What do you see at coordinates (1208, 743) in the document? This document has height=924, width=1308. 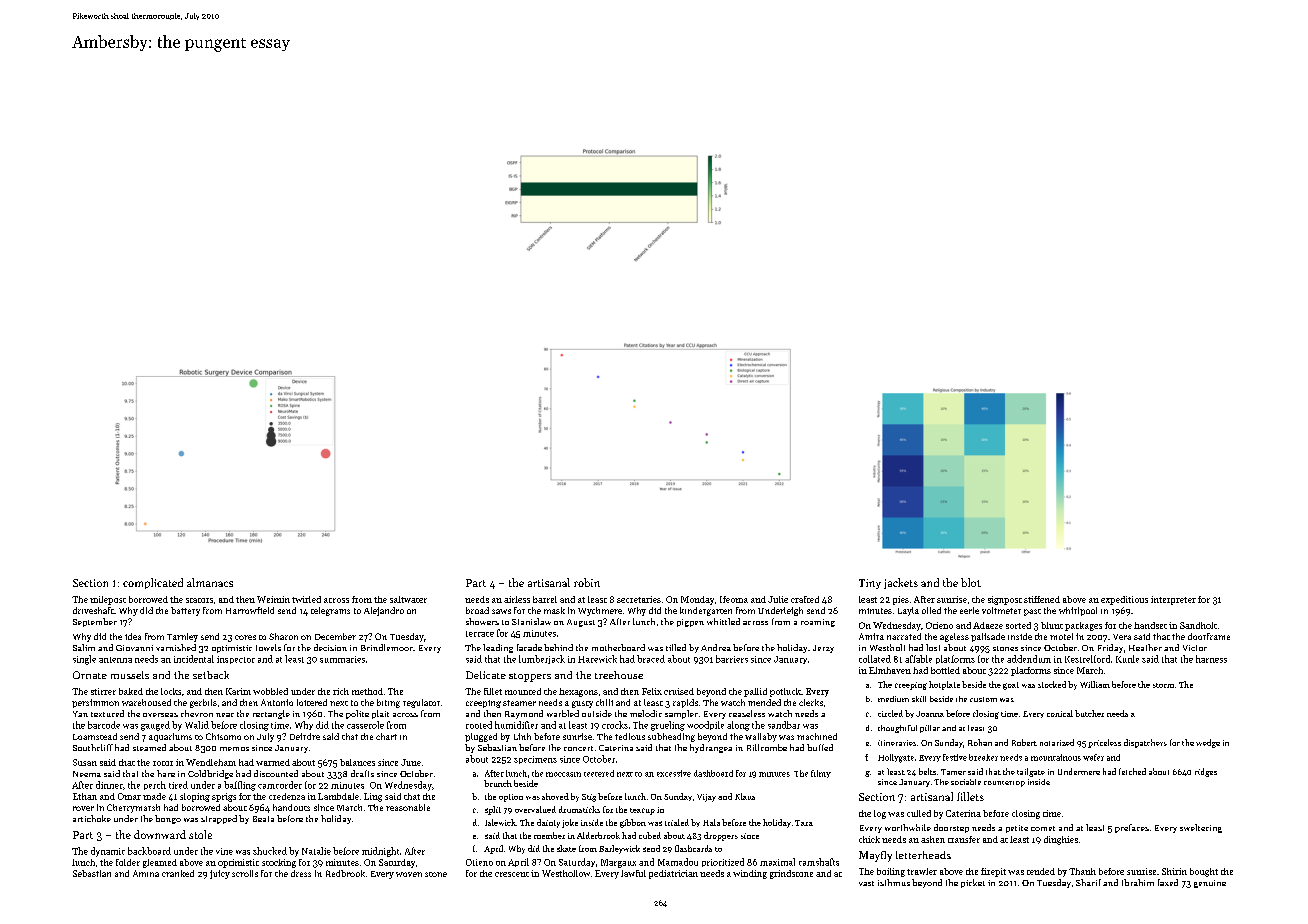 I see `wedge` at bounding box center [1208, 743].
